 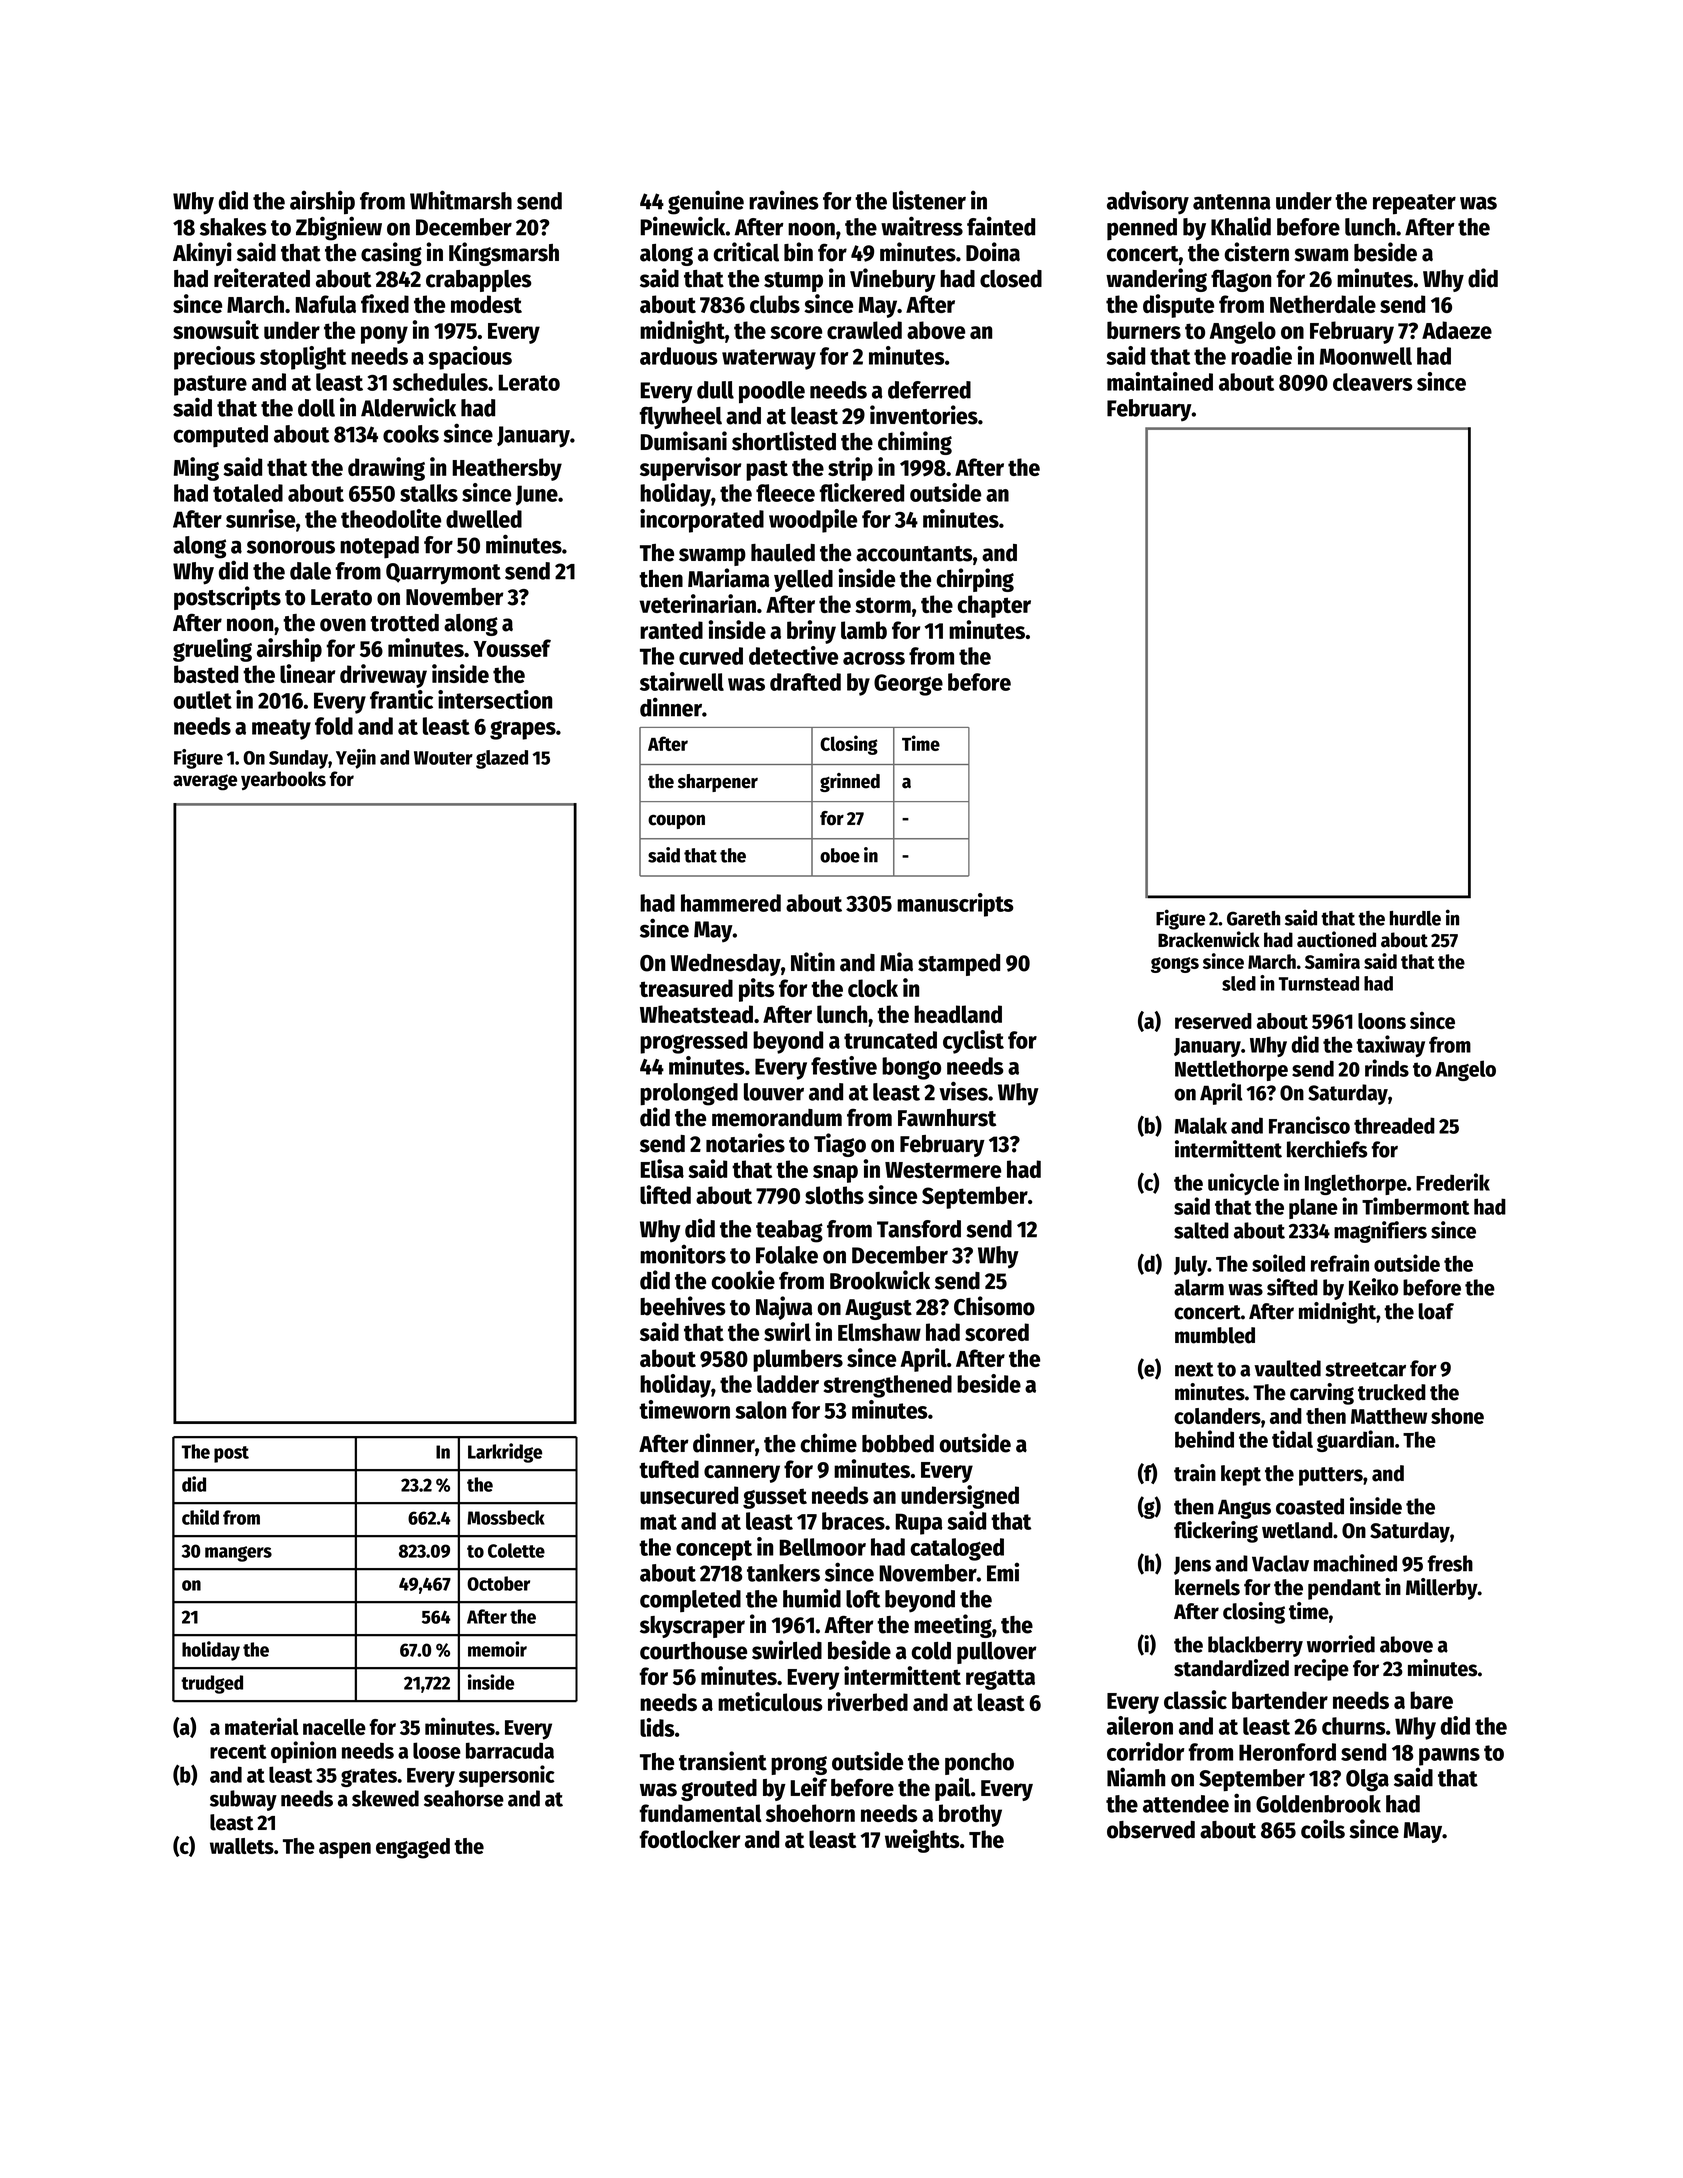 I want to click on loaf, so click(x=1436, y=1311).
